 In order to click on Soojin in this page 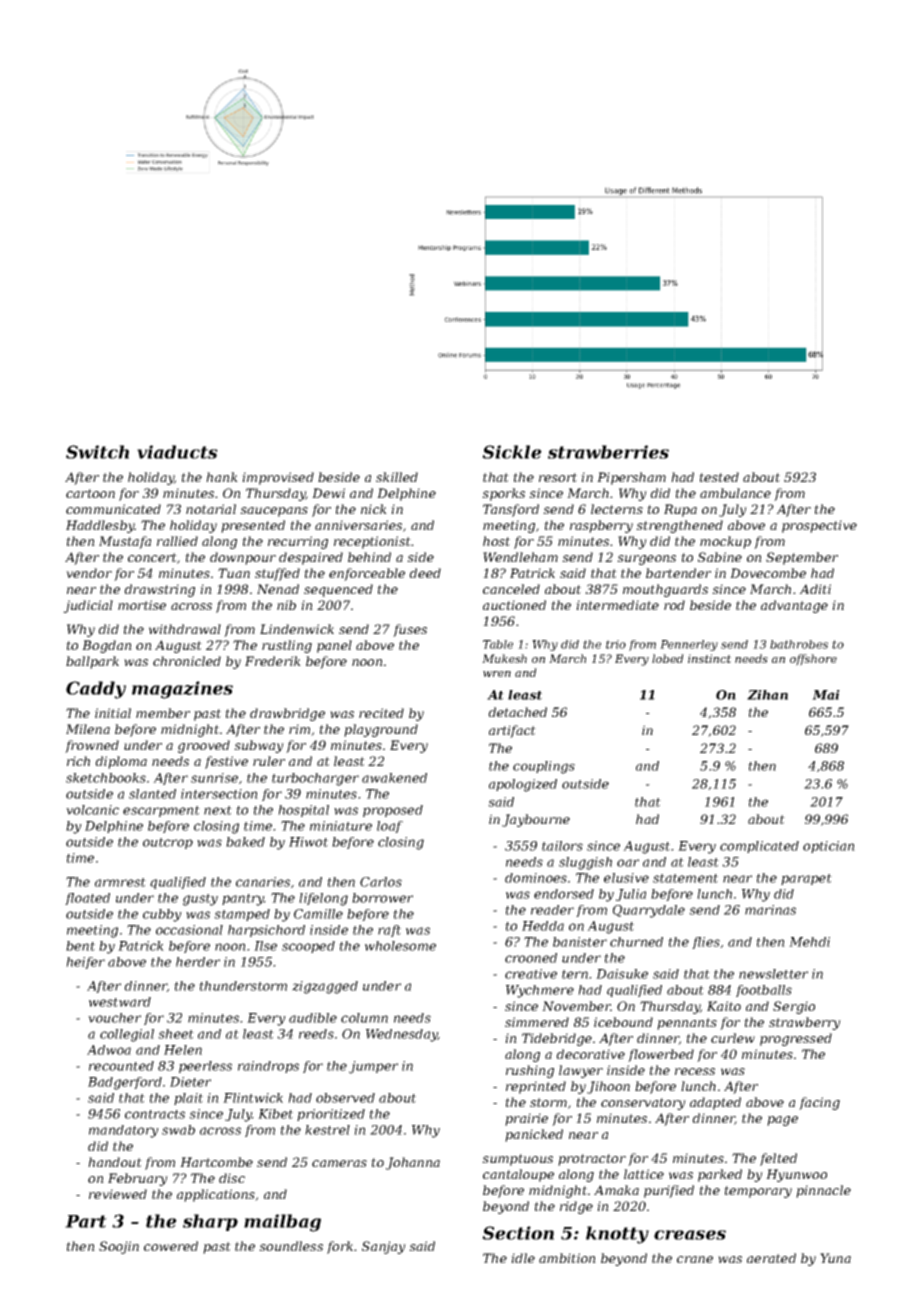, I will do `click(119, 1247)`.
